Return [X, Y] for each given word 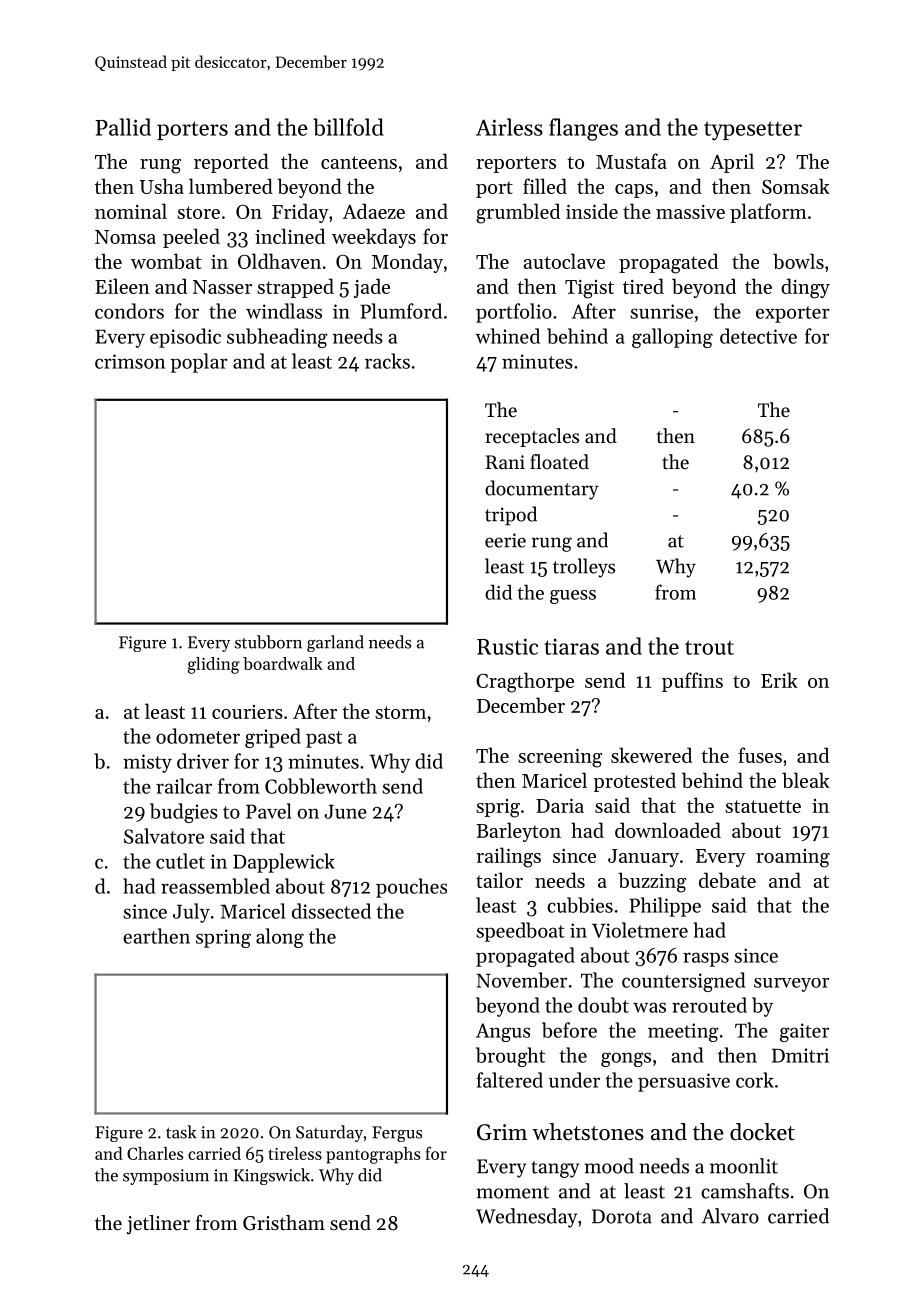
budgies [184, 813]
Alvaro [730, 1216]
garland [335, 643]
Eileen [122, 286]
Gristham [284, 1223]
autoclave [564, 261]
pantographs [373, 1155]
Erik [779, 680]
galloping [672, 338]
